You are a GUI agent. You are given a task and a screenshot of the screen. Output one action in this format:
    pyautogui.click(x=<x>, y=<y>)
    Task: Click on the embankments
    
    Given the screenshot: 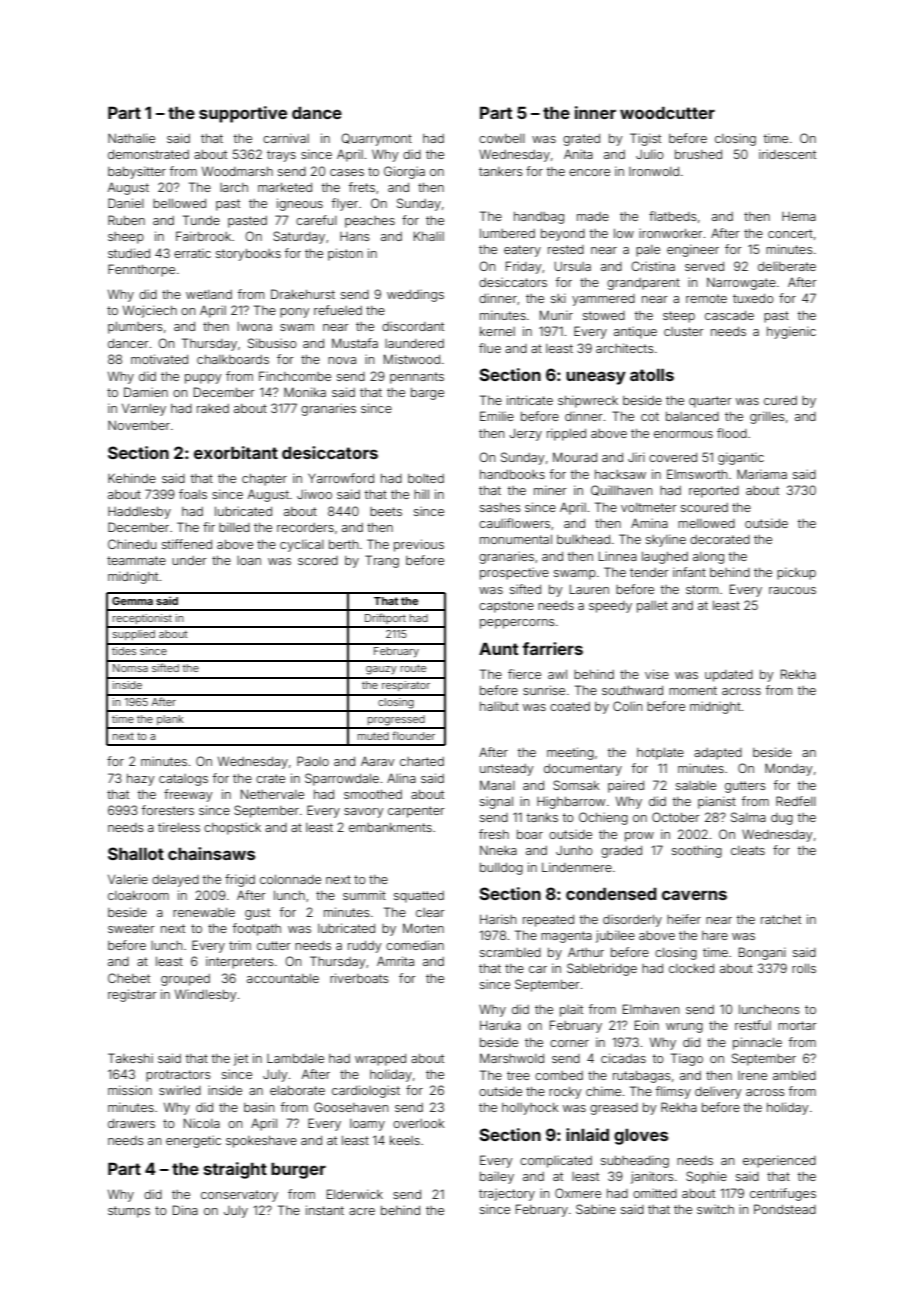 What is the action you would take?
    pyautogui.click(x=390, y=827)
